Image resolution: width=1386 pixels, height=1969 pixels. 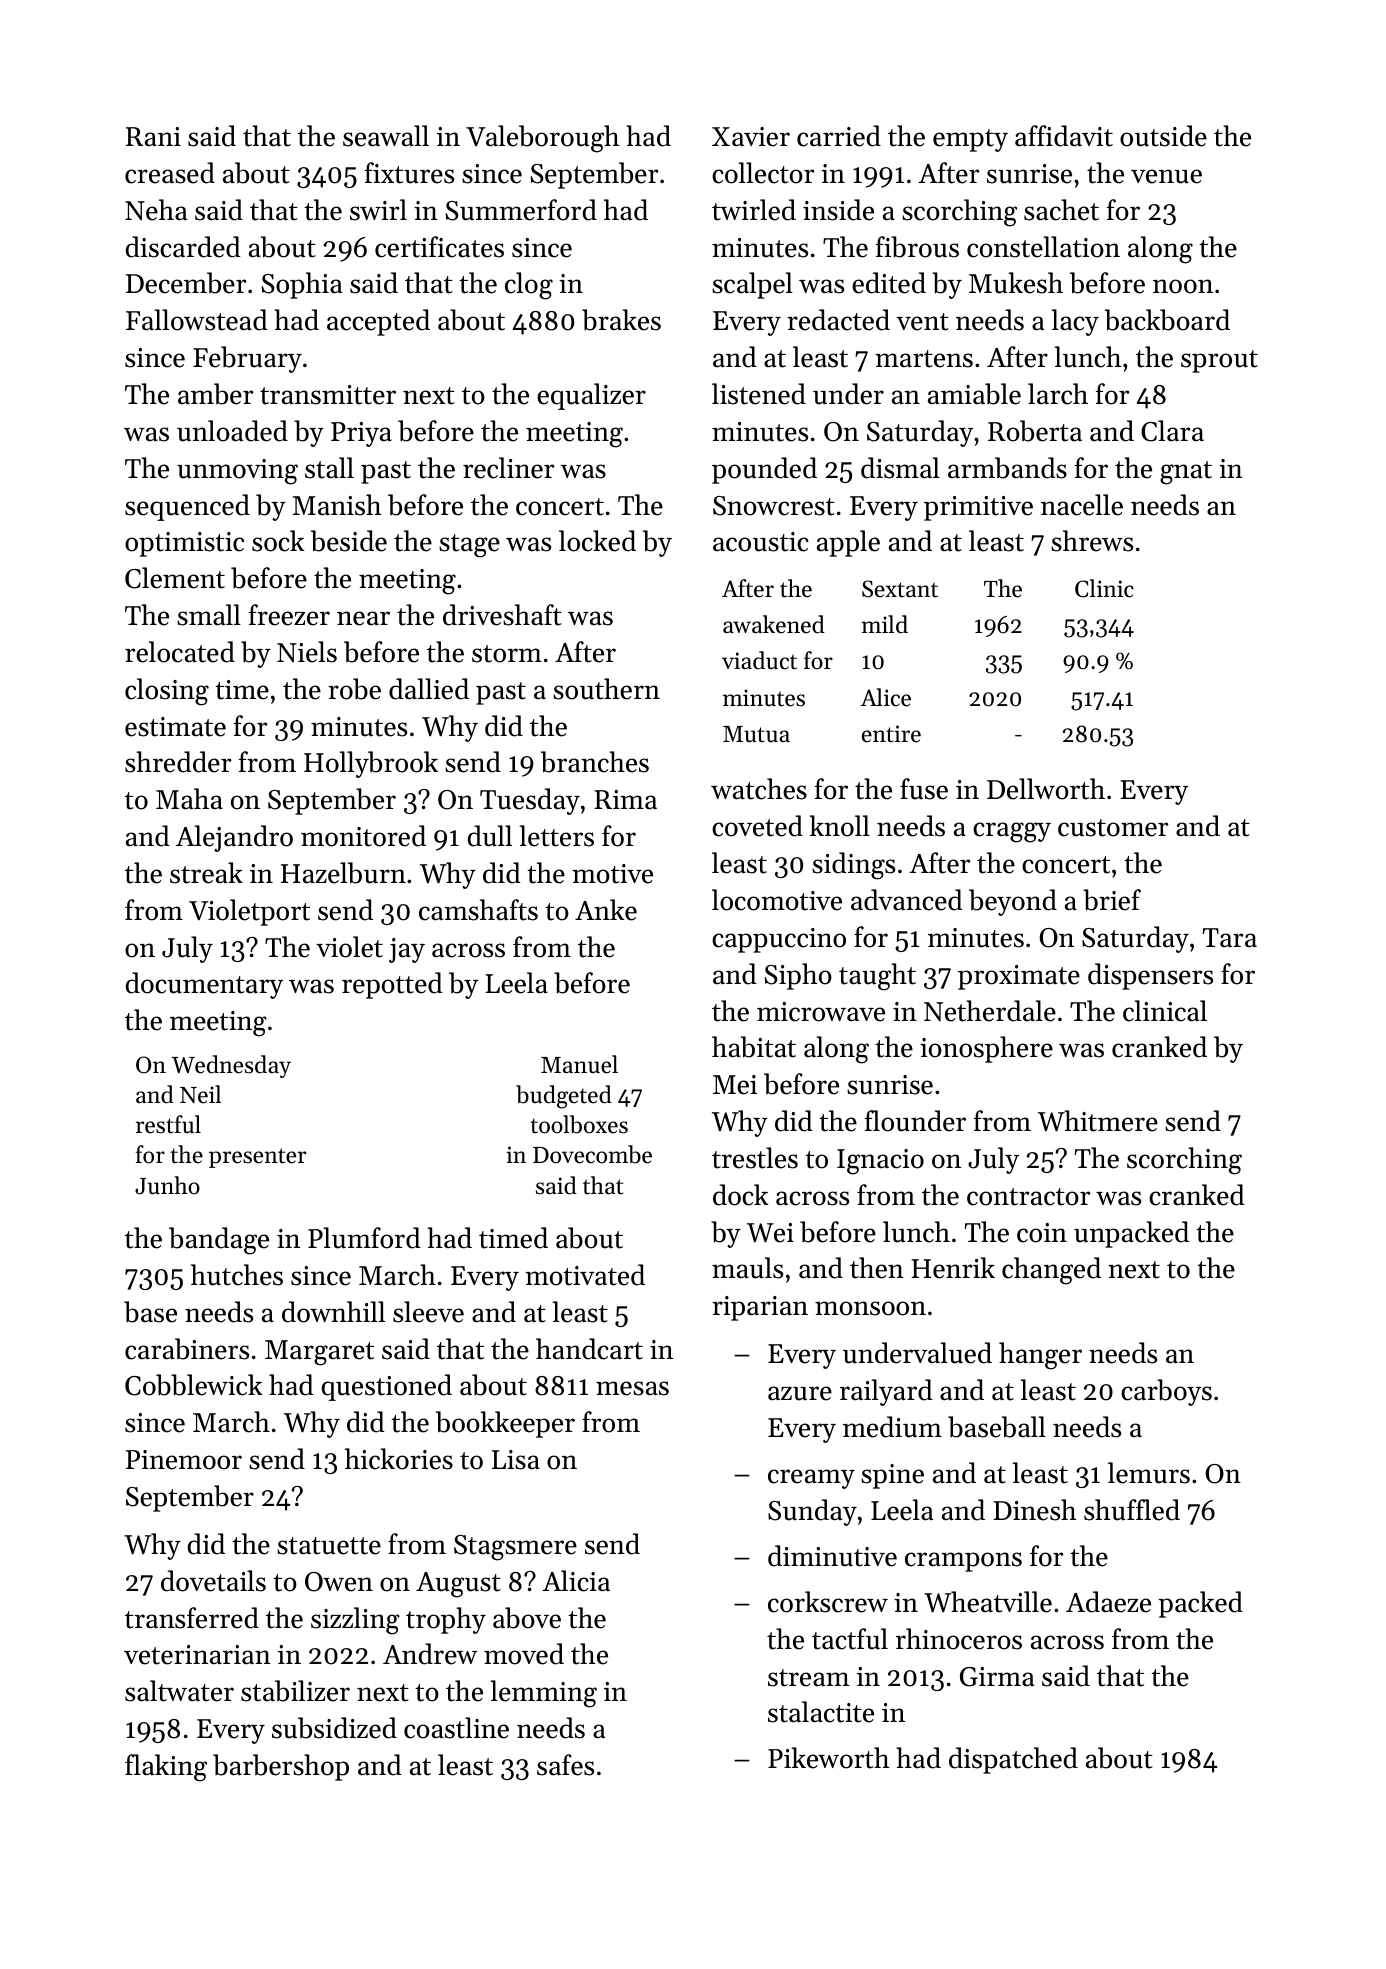 I want to click on safes, so click(x=565, y=1765).
